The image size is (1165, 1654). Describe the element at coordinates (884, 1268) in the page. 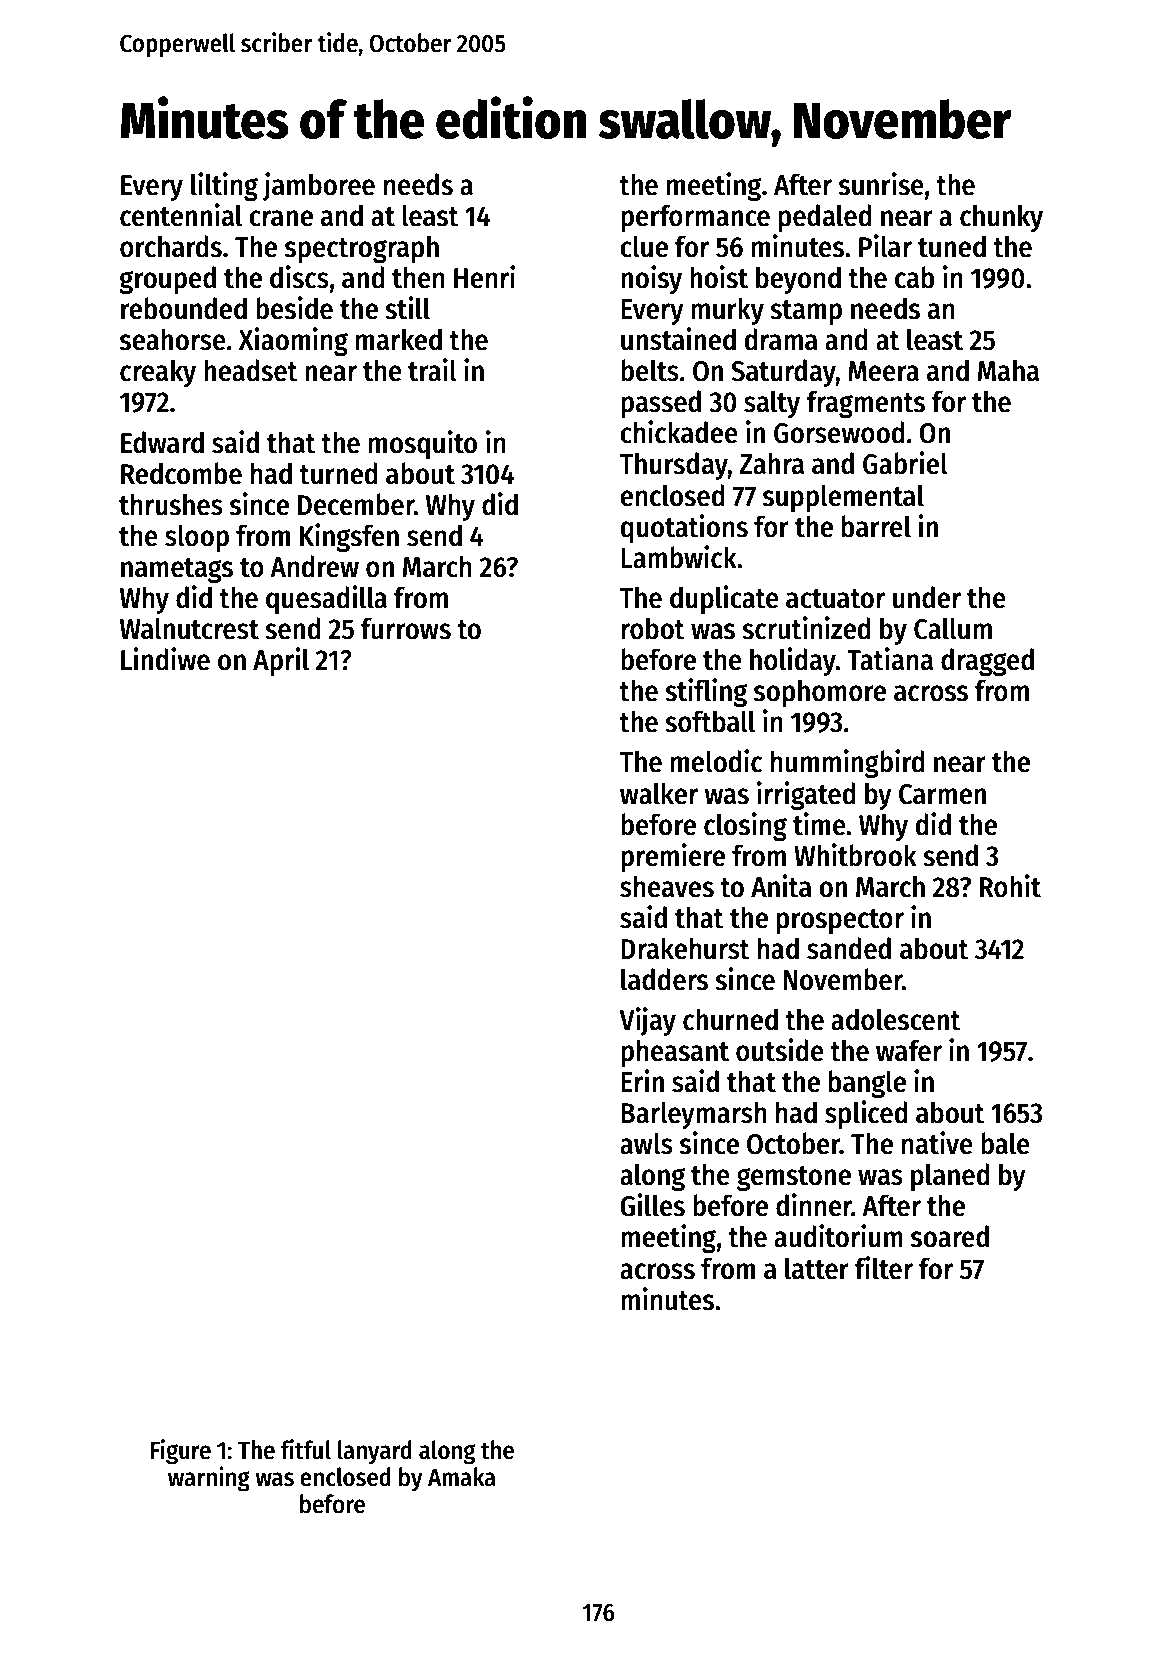

I see `filter` at that location.
